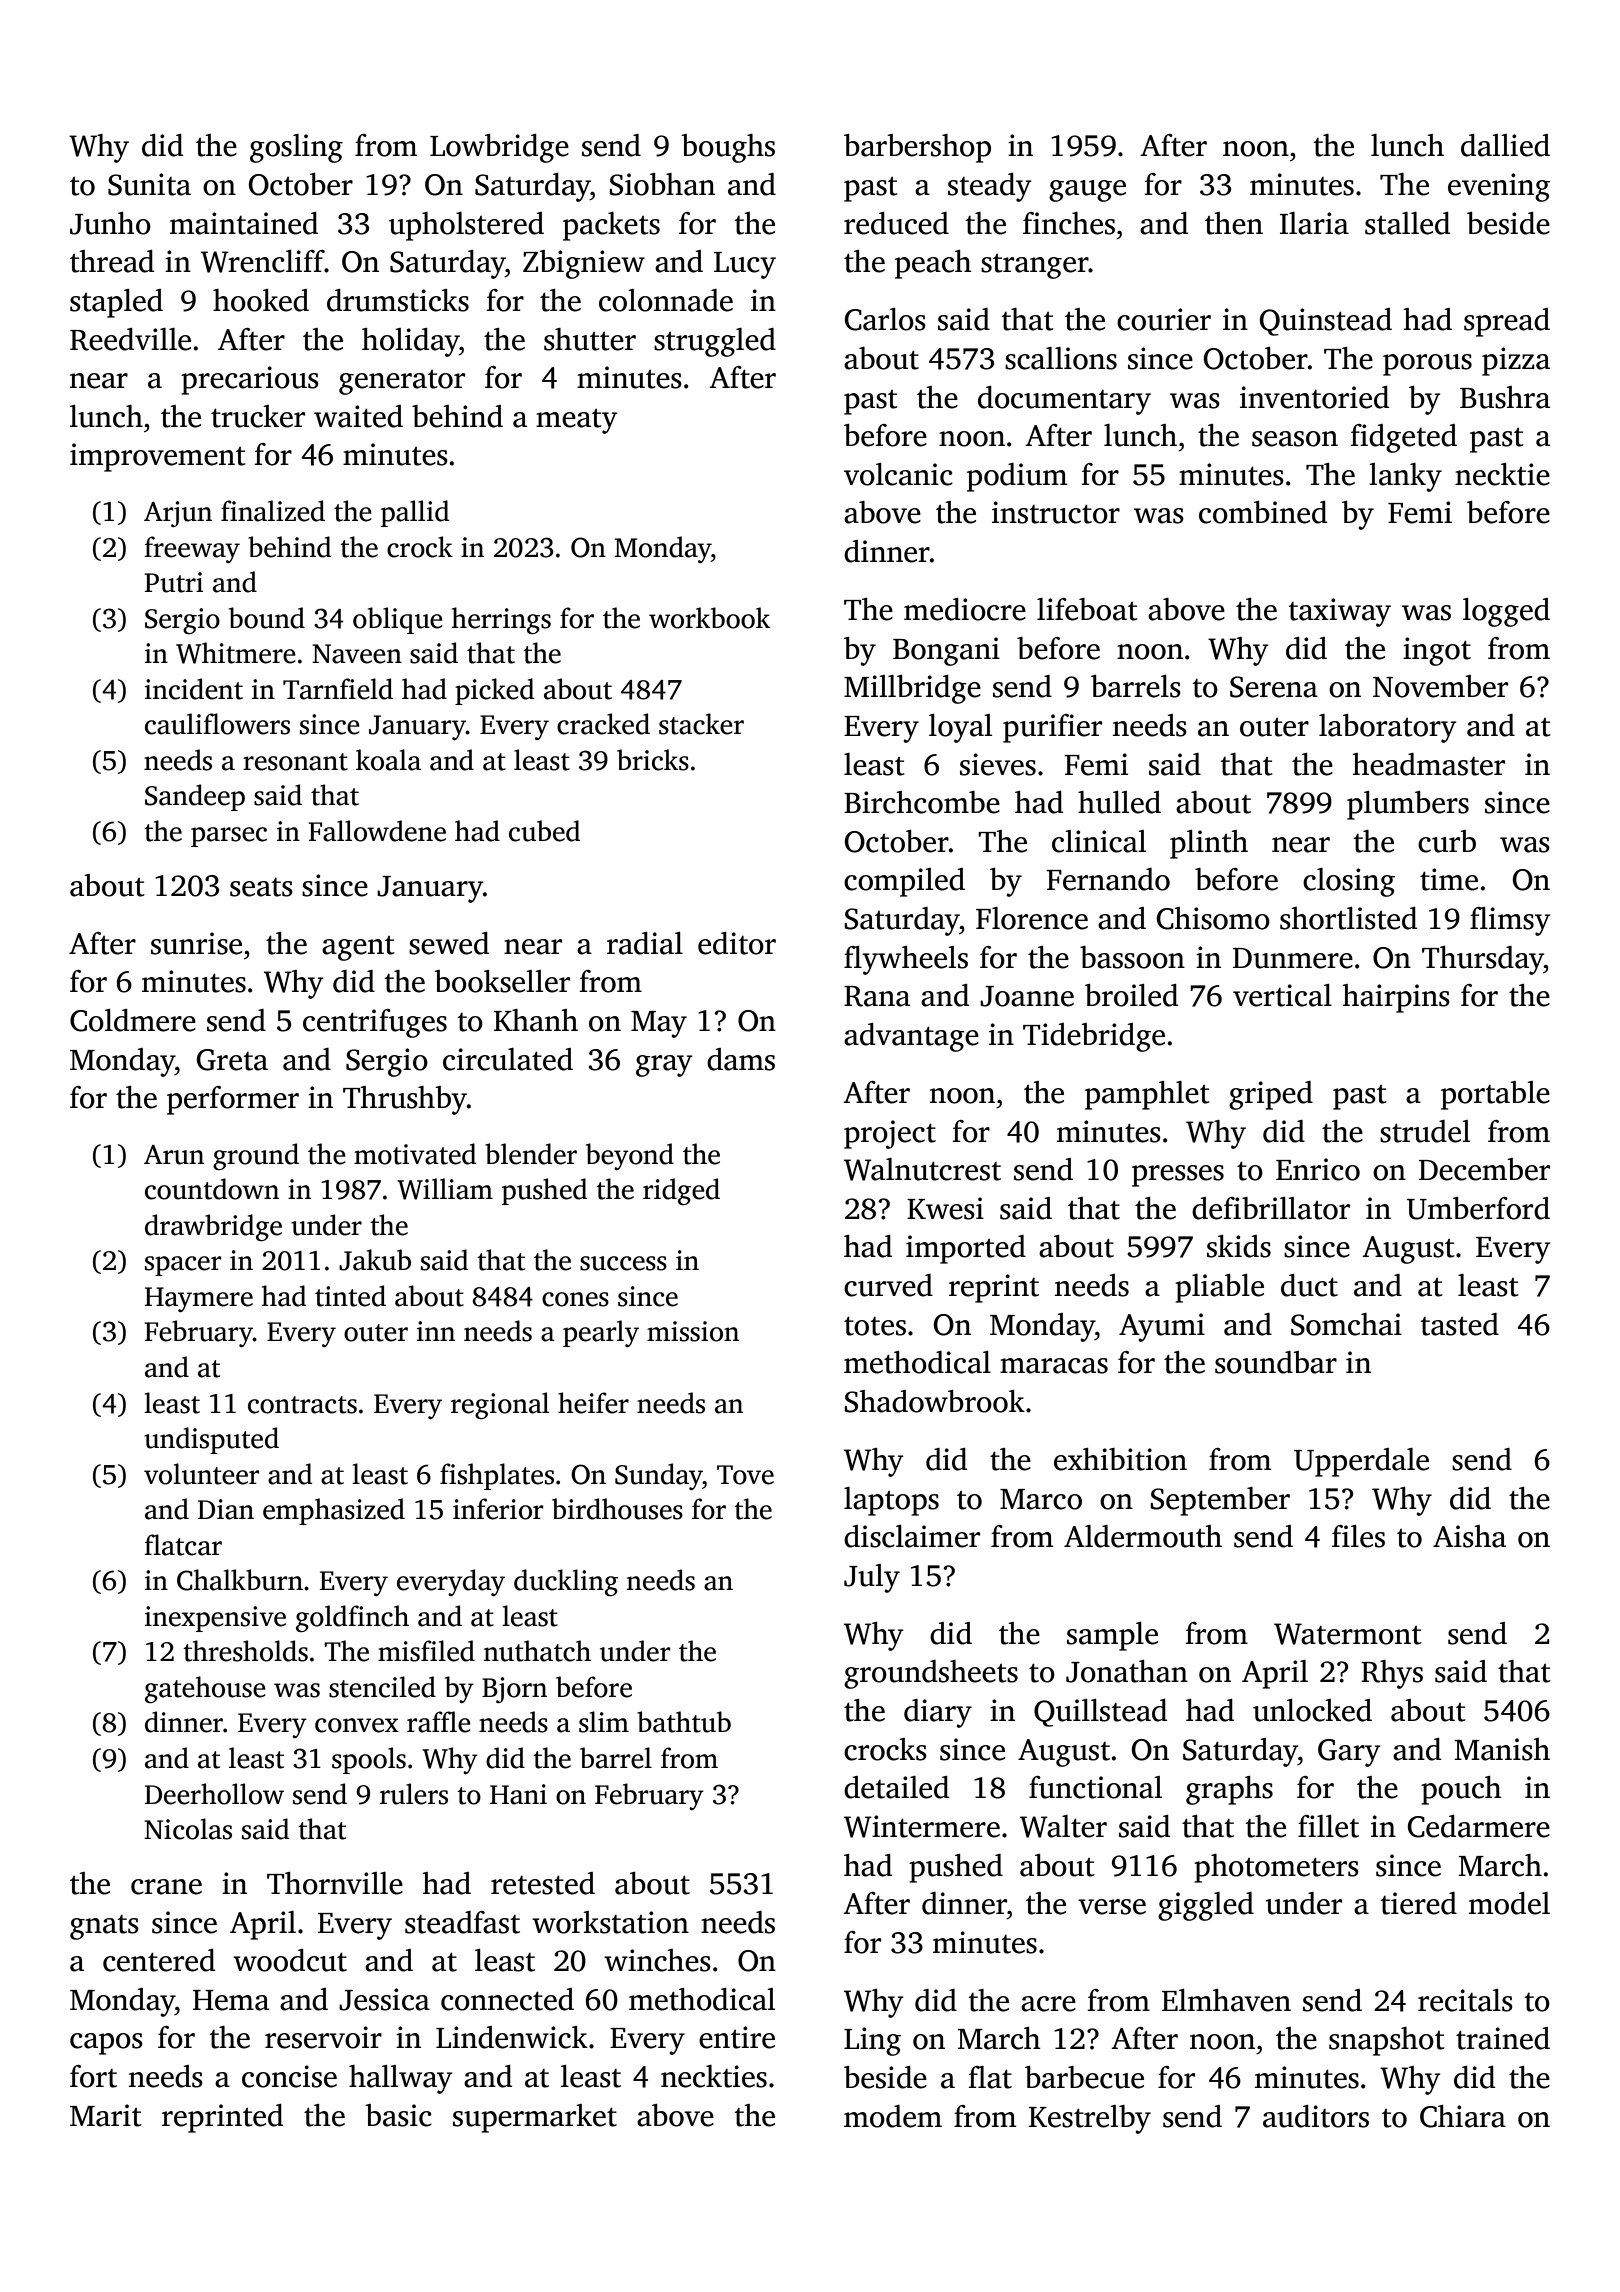  Describe the element at coordinates (737, 943) in the page. I see `editor` at that location.
